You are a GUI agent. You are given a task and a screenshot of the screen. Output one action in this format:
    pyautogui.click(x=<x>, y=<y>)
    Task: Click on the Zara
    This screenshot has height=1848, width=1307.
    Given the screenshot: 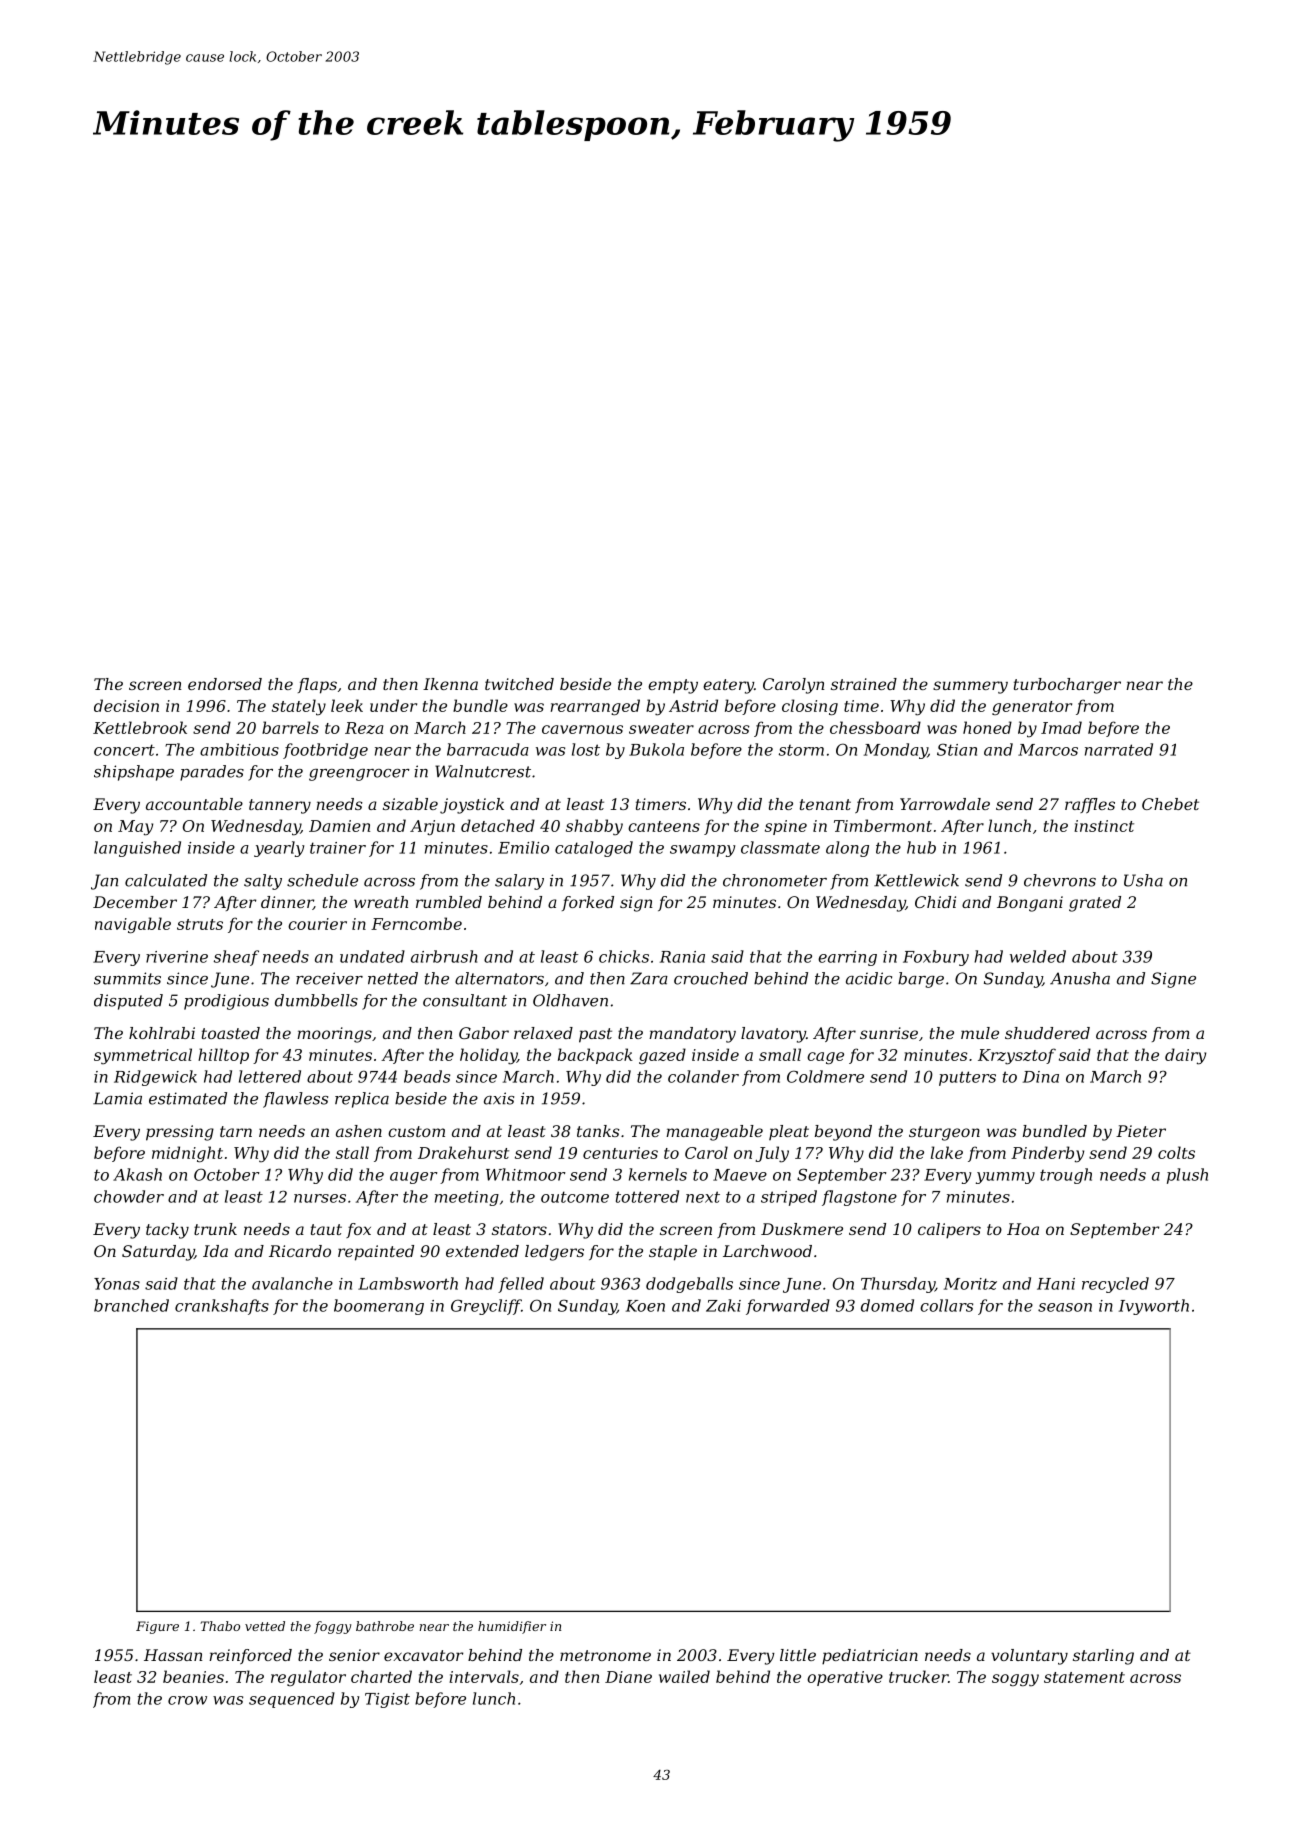 What is the action you would take?
    pyautogui.click(x=649, y=978)
